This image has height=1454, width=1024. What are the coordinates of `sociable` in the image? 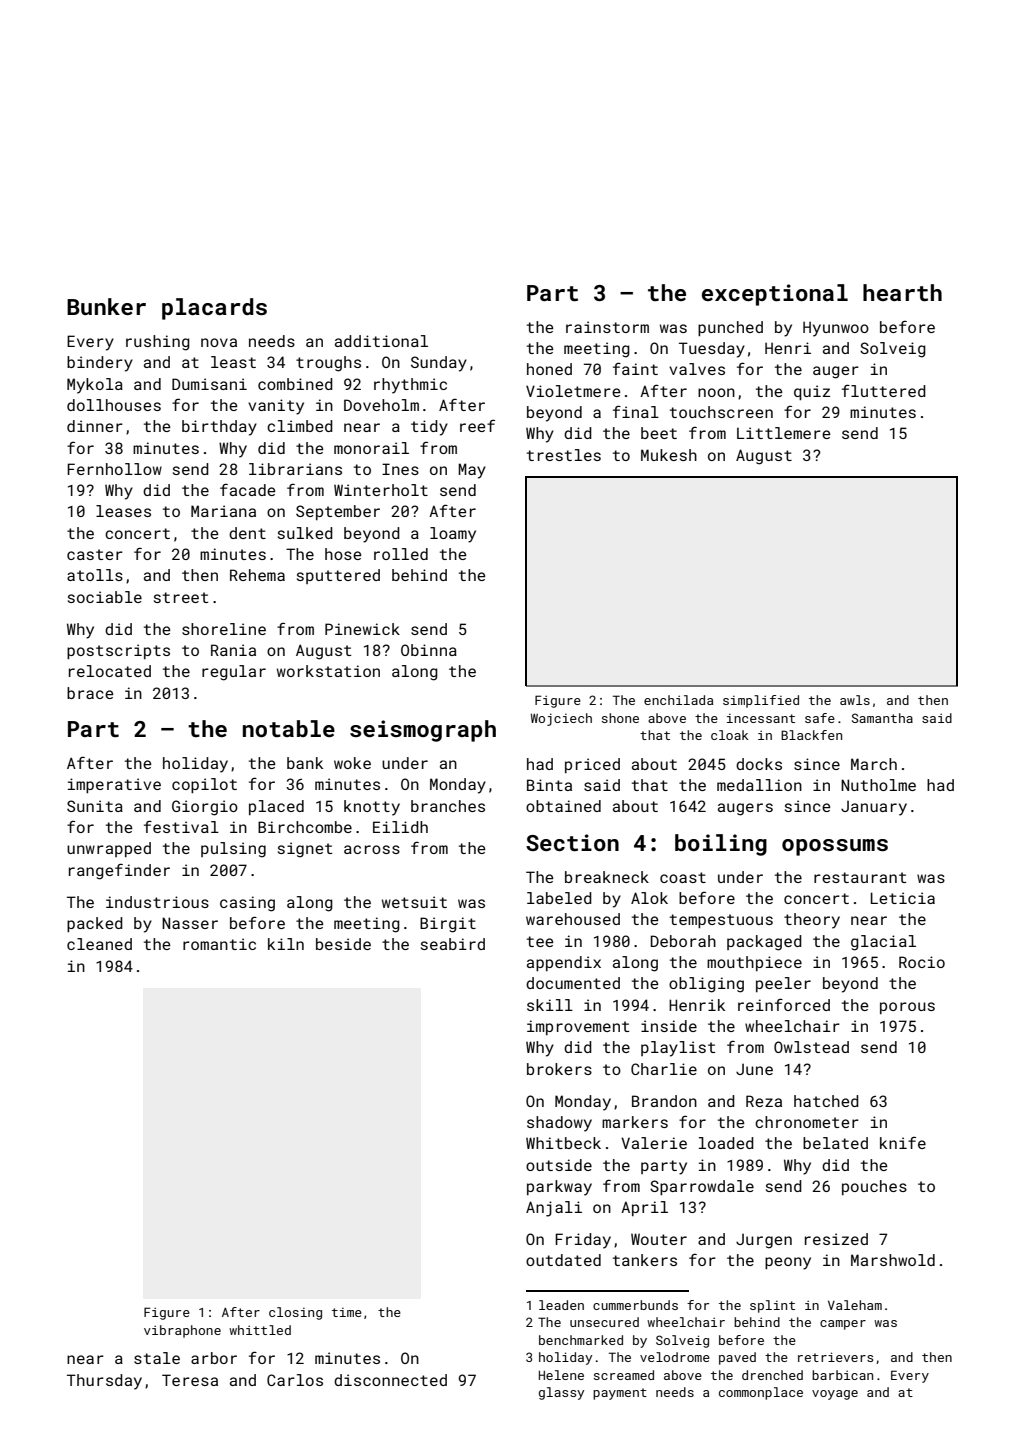 It's located at (105, 597).
